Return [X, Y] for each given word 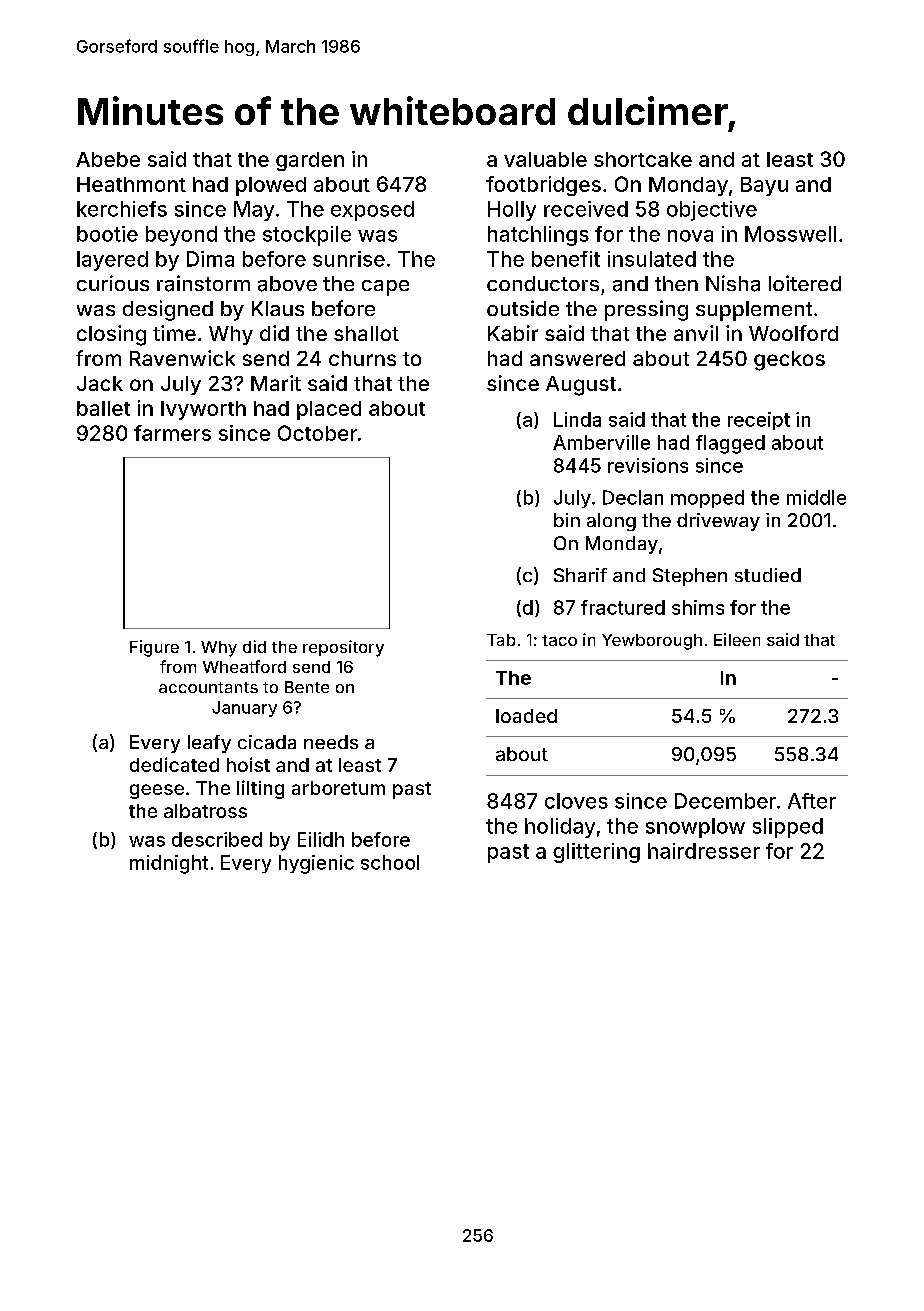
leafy [209, 744]
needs [331, 742]
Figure [154, 648]
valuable [545, 159]
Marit [276, 383]
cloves [576, 801]
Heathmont [131, 184]
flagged [730, 444]
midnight [169, 864]
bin [567, 520]
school [390, 862]
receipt [759, 421]
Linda [577, 419]
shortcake [643, 159]
